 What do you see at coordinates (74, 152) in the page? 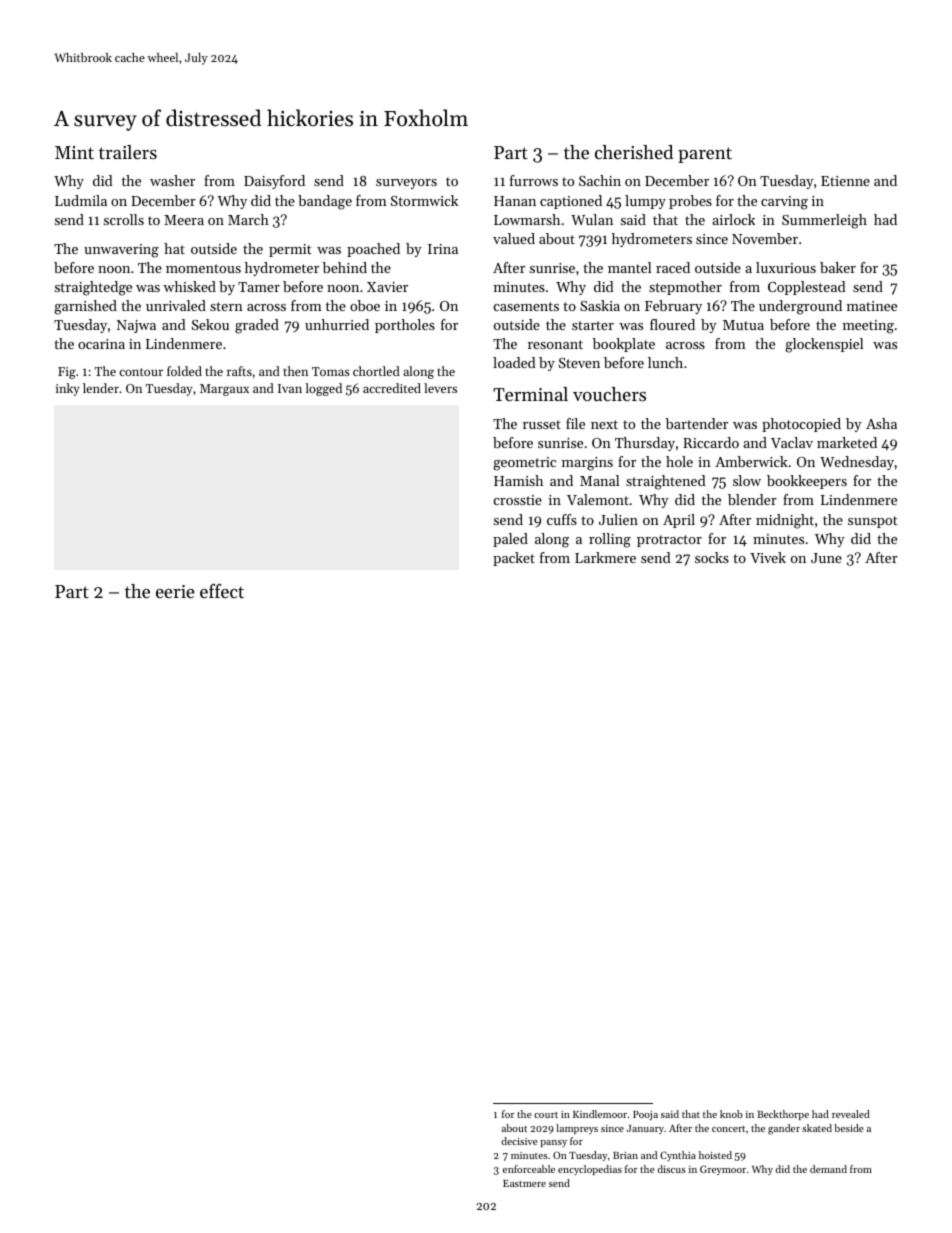
I see `Mint` at bounding box center [74, 152].
